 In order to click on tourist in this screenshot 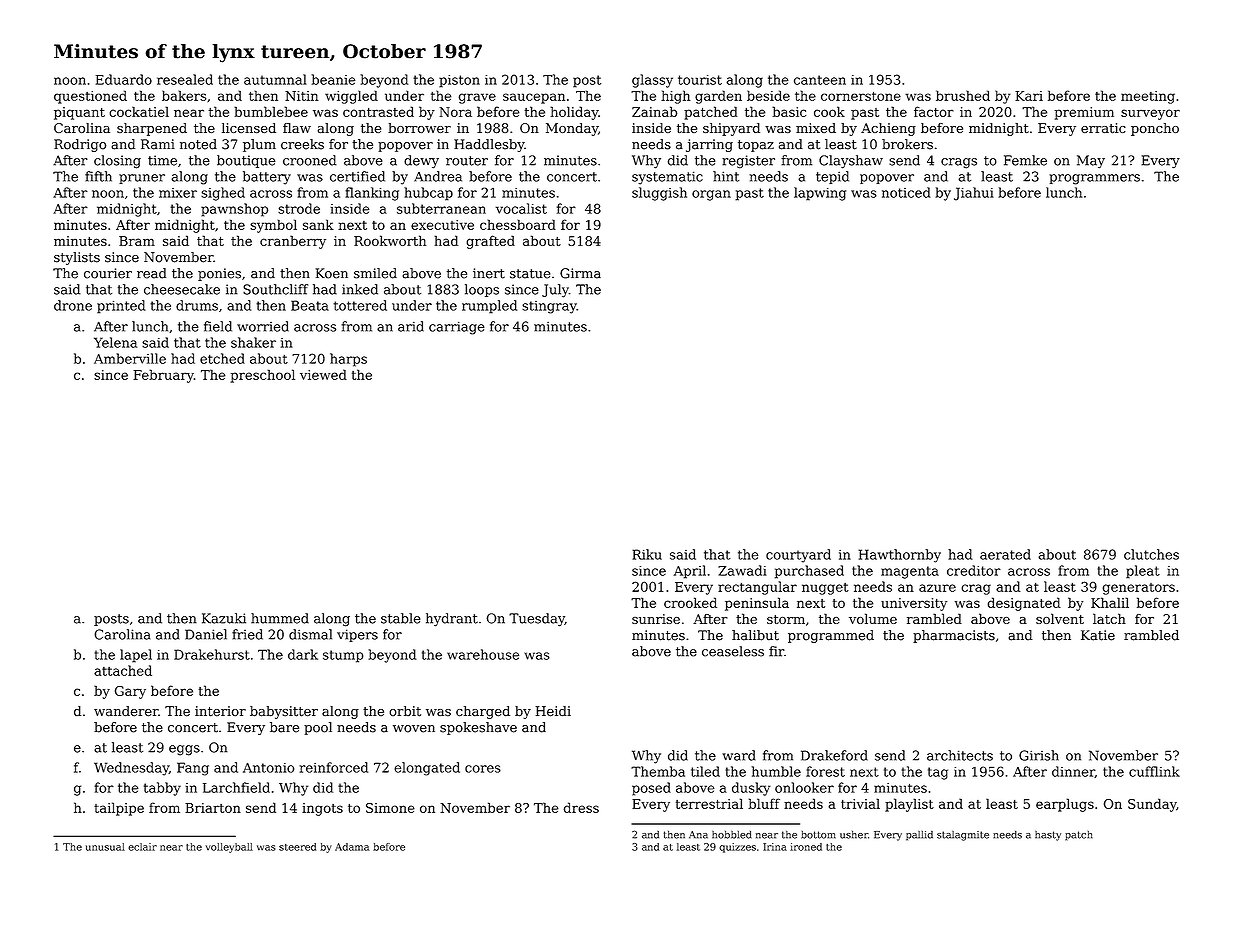, I will do `click(700, 80)`.
